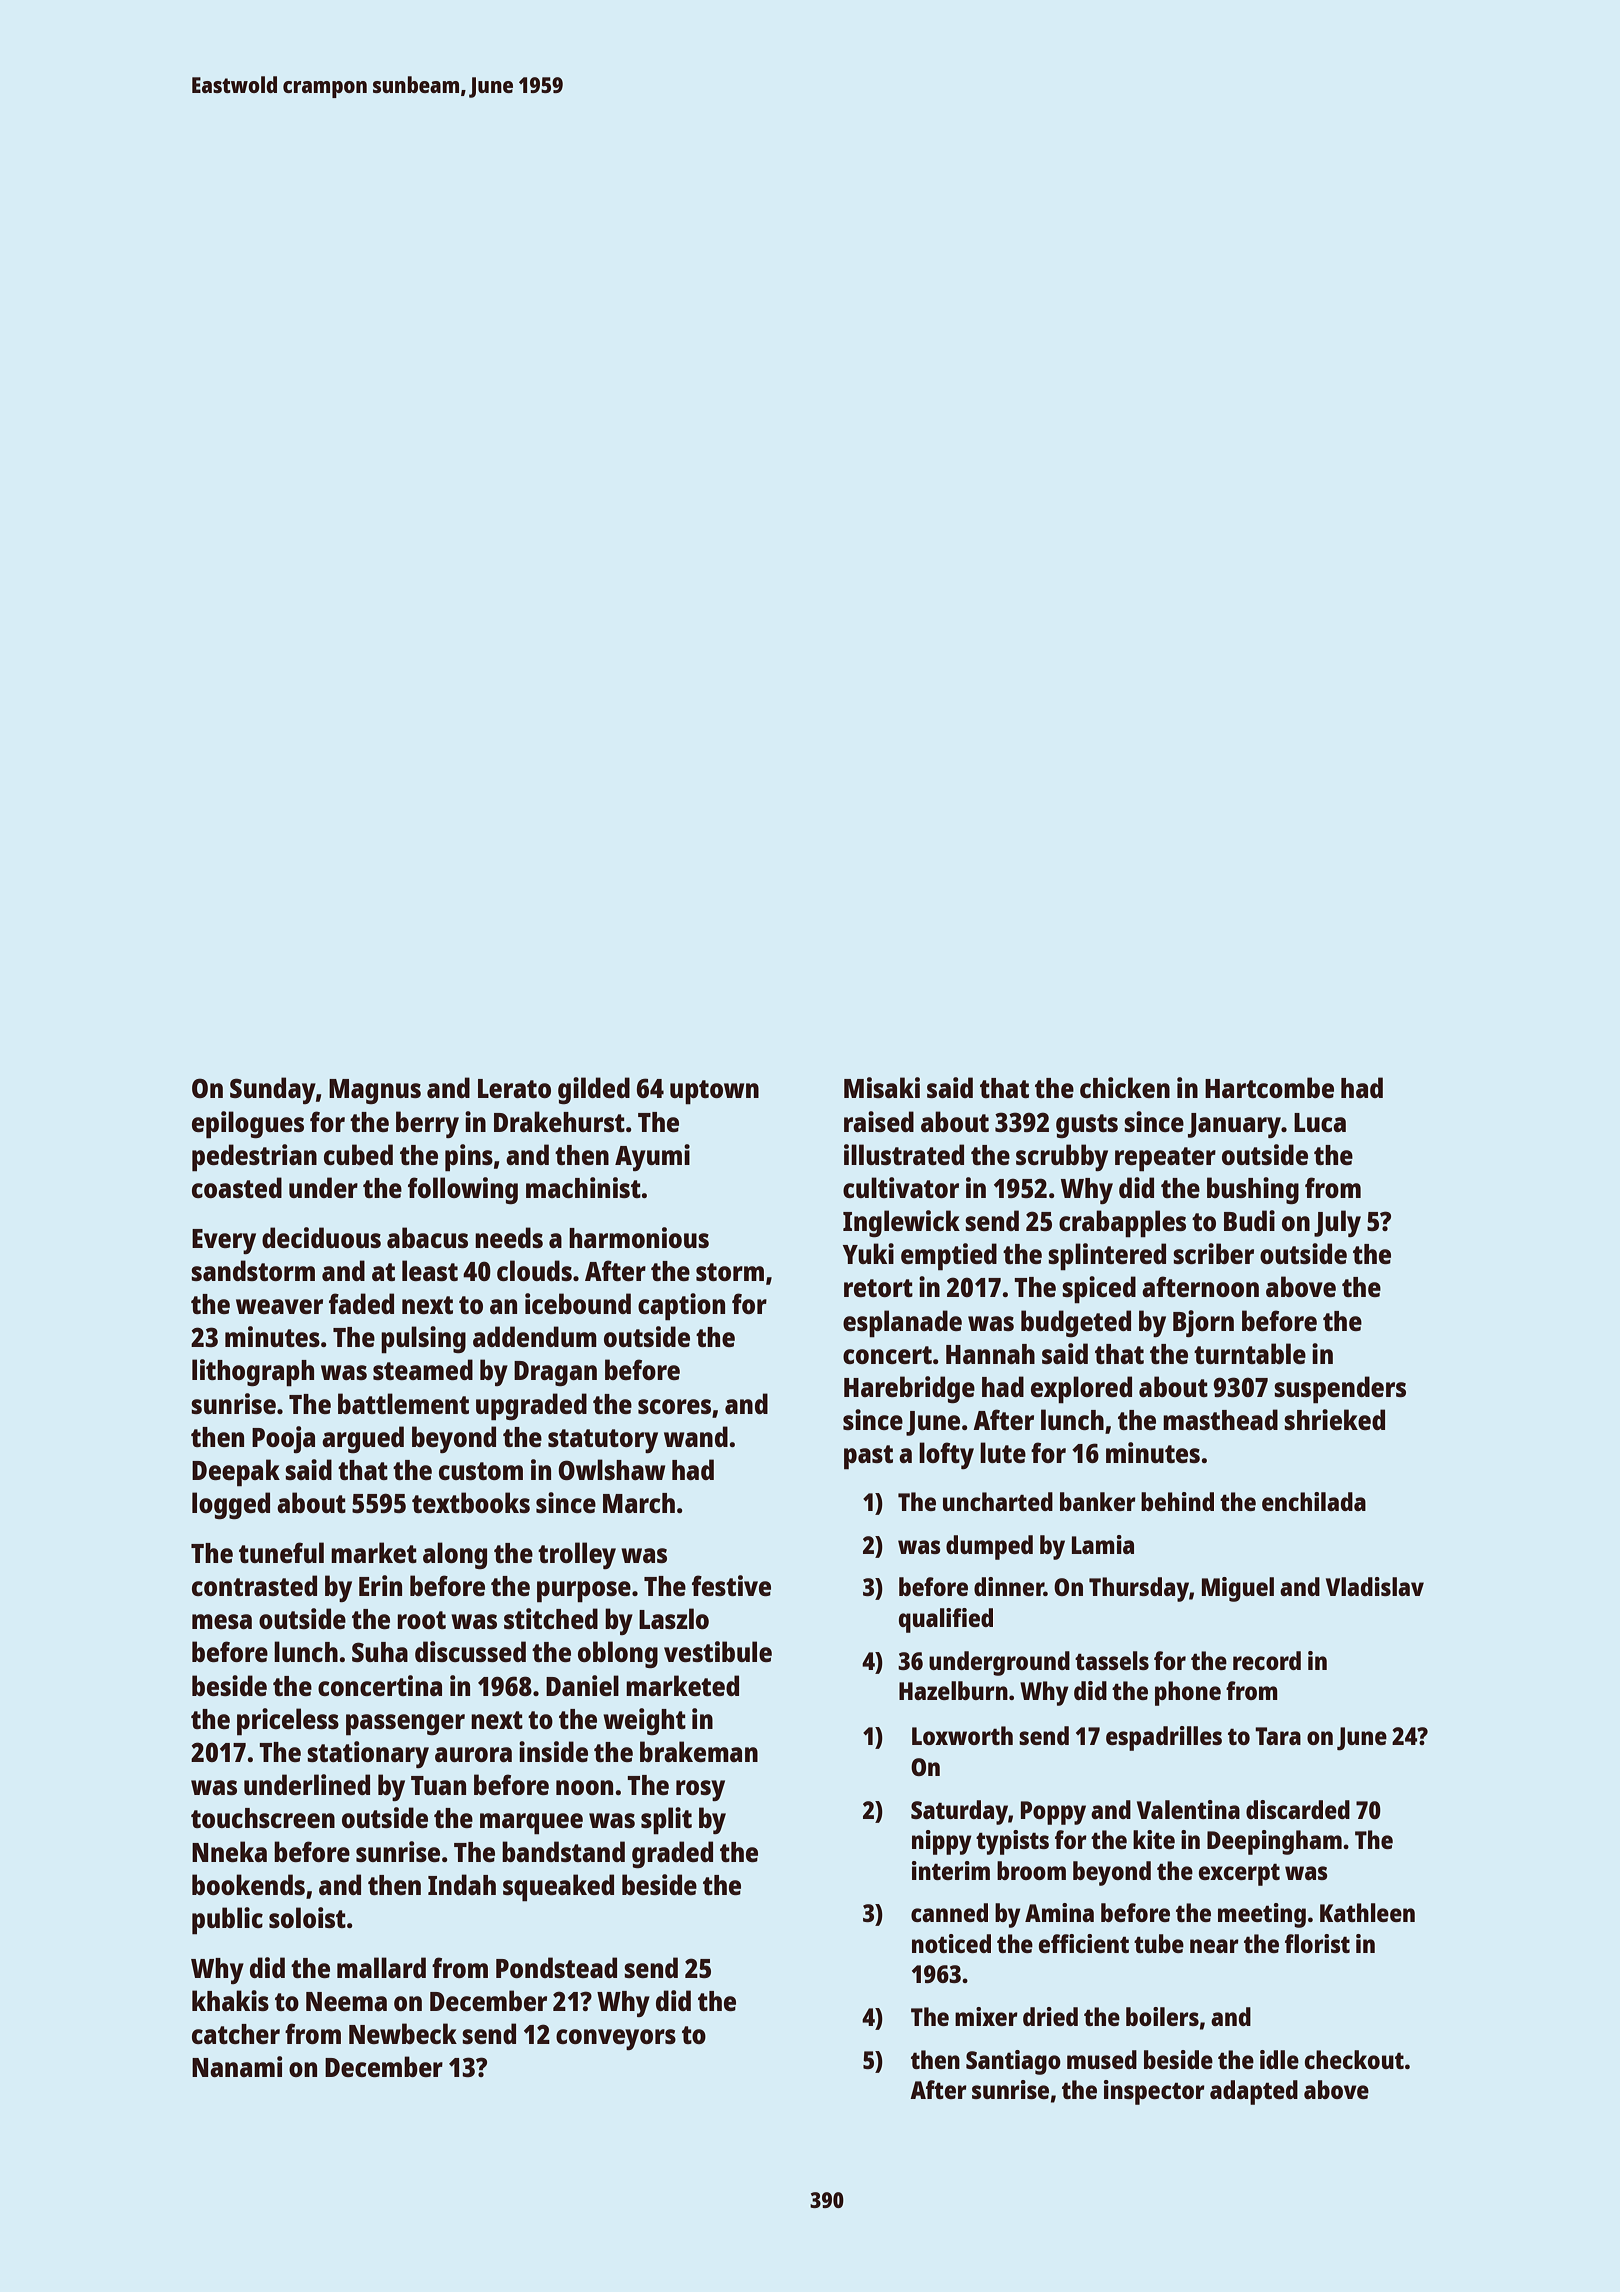 The height and width of the screenshot is (2292, 1620). Describe the element at coordinates (959, 1812) in the screenshot. I see `Saturday` at that location.
